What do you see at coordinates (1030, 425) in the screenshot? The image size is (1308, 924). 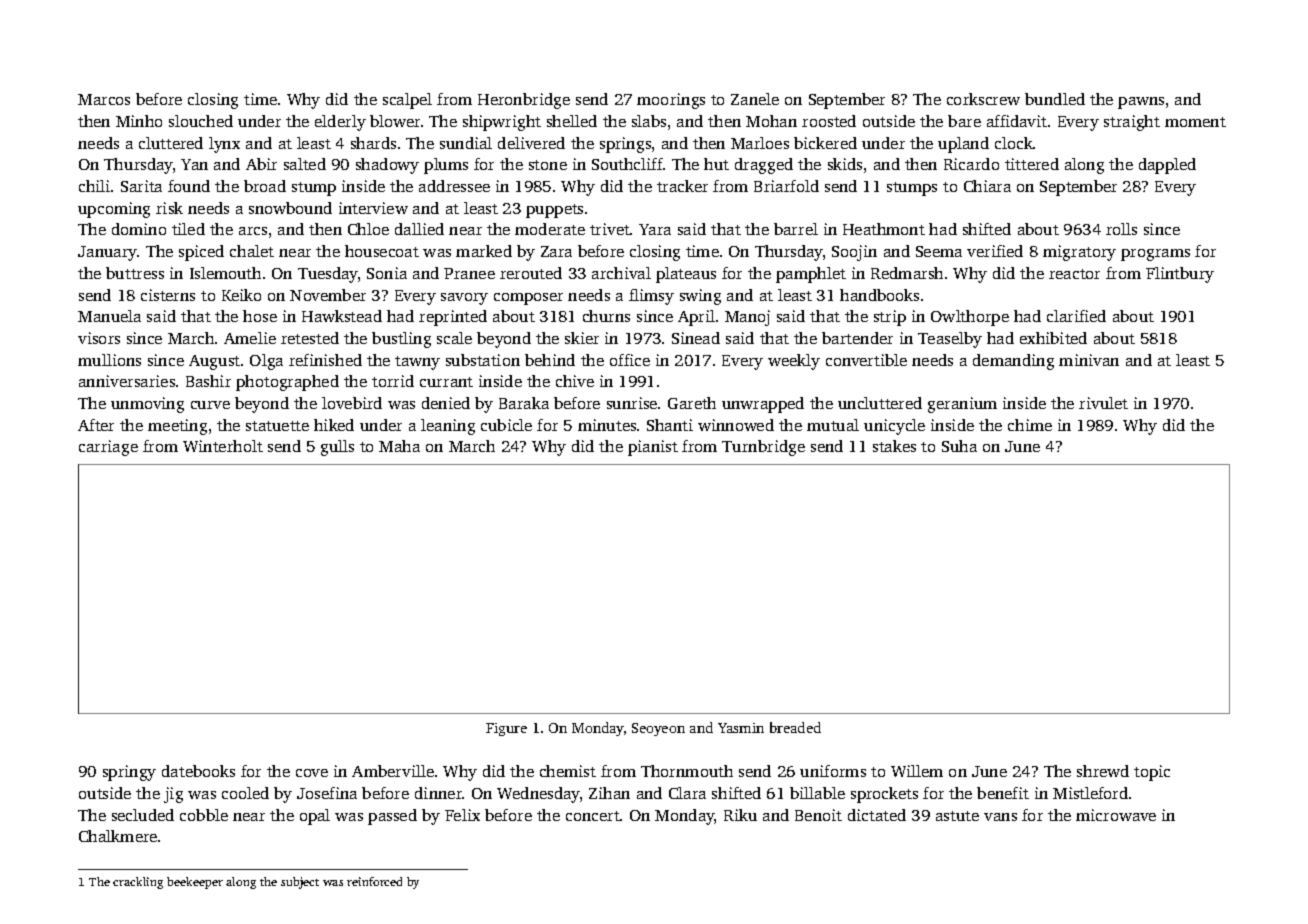 I see `chime` at bounding box center [1030, 425].
